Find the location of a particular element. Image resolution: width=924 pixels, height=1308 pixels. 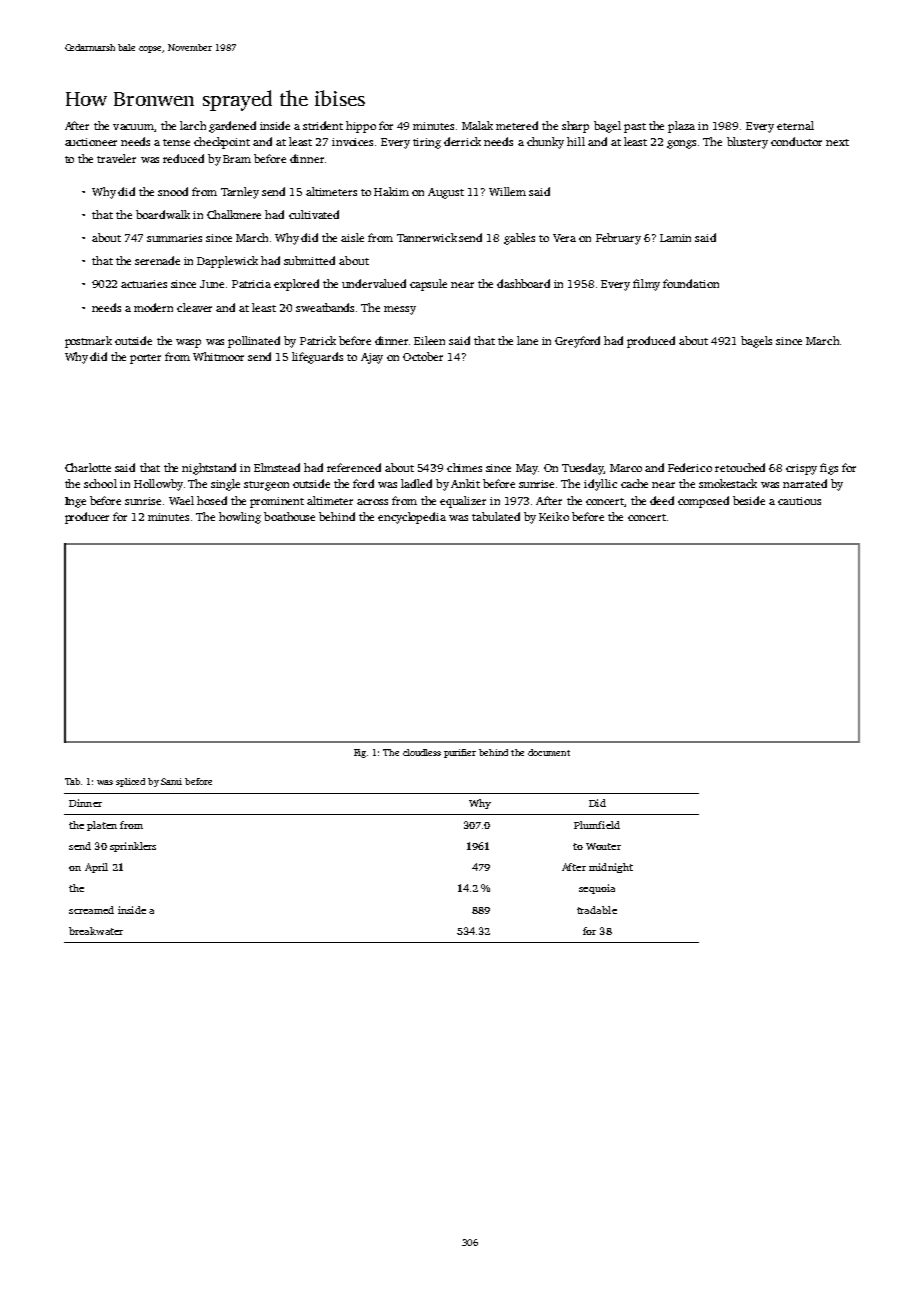

strident is located at coordinates (323, 125).
